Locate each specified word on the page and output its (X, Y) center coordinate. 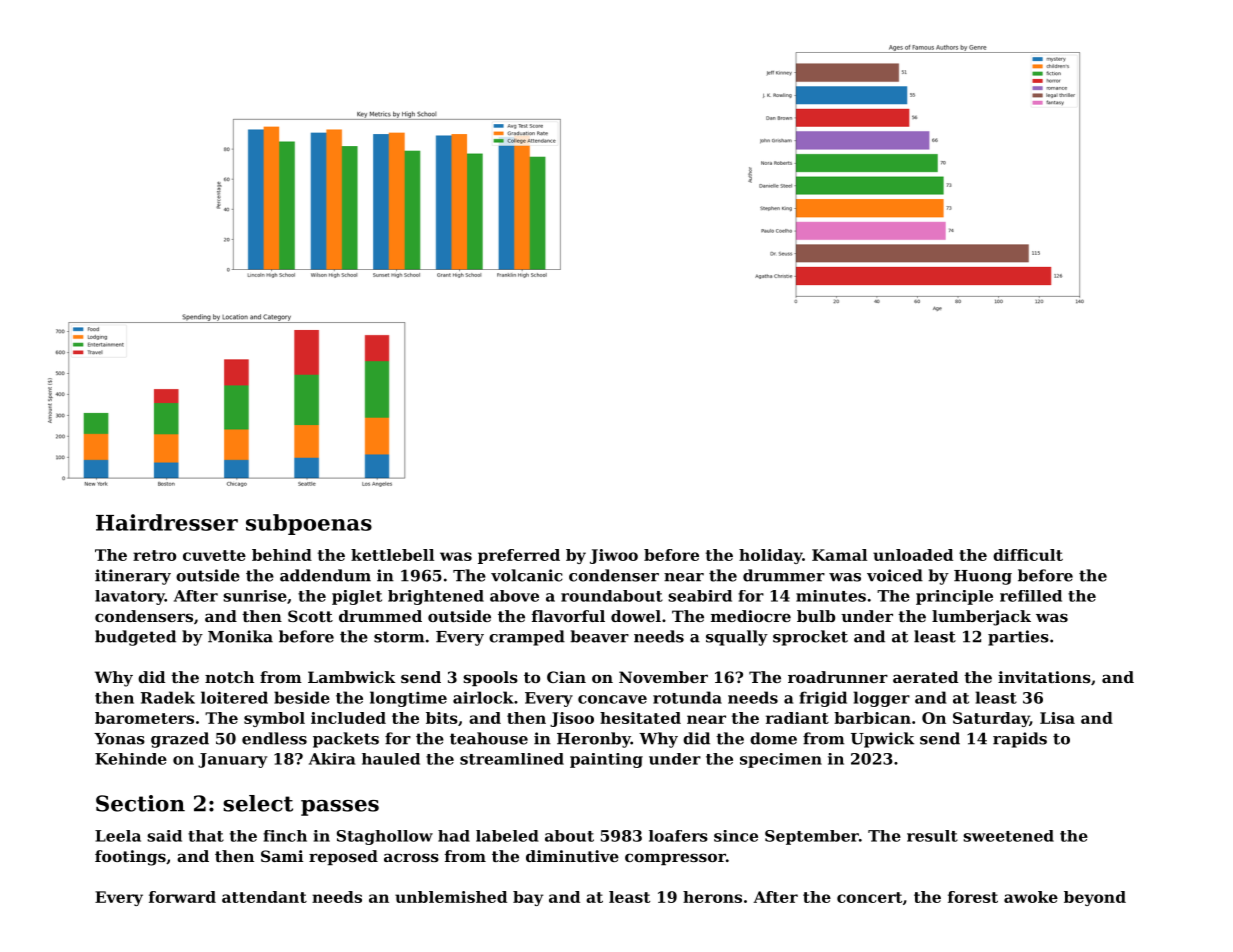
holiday (770, 556)
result (932, 836)
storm (399, 637)
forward (182, 897)
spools (490, 678)
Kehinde (131, 759)
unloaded (913, 555)
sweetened (1008, 836)
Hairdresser (167, 522)
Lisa (1057, 718)
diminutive (572, 856)
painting (606, 760)
